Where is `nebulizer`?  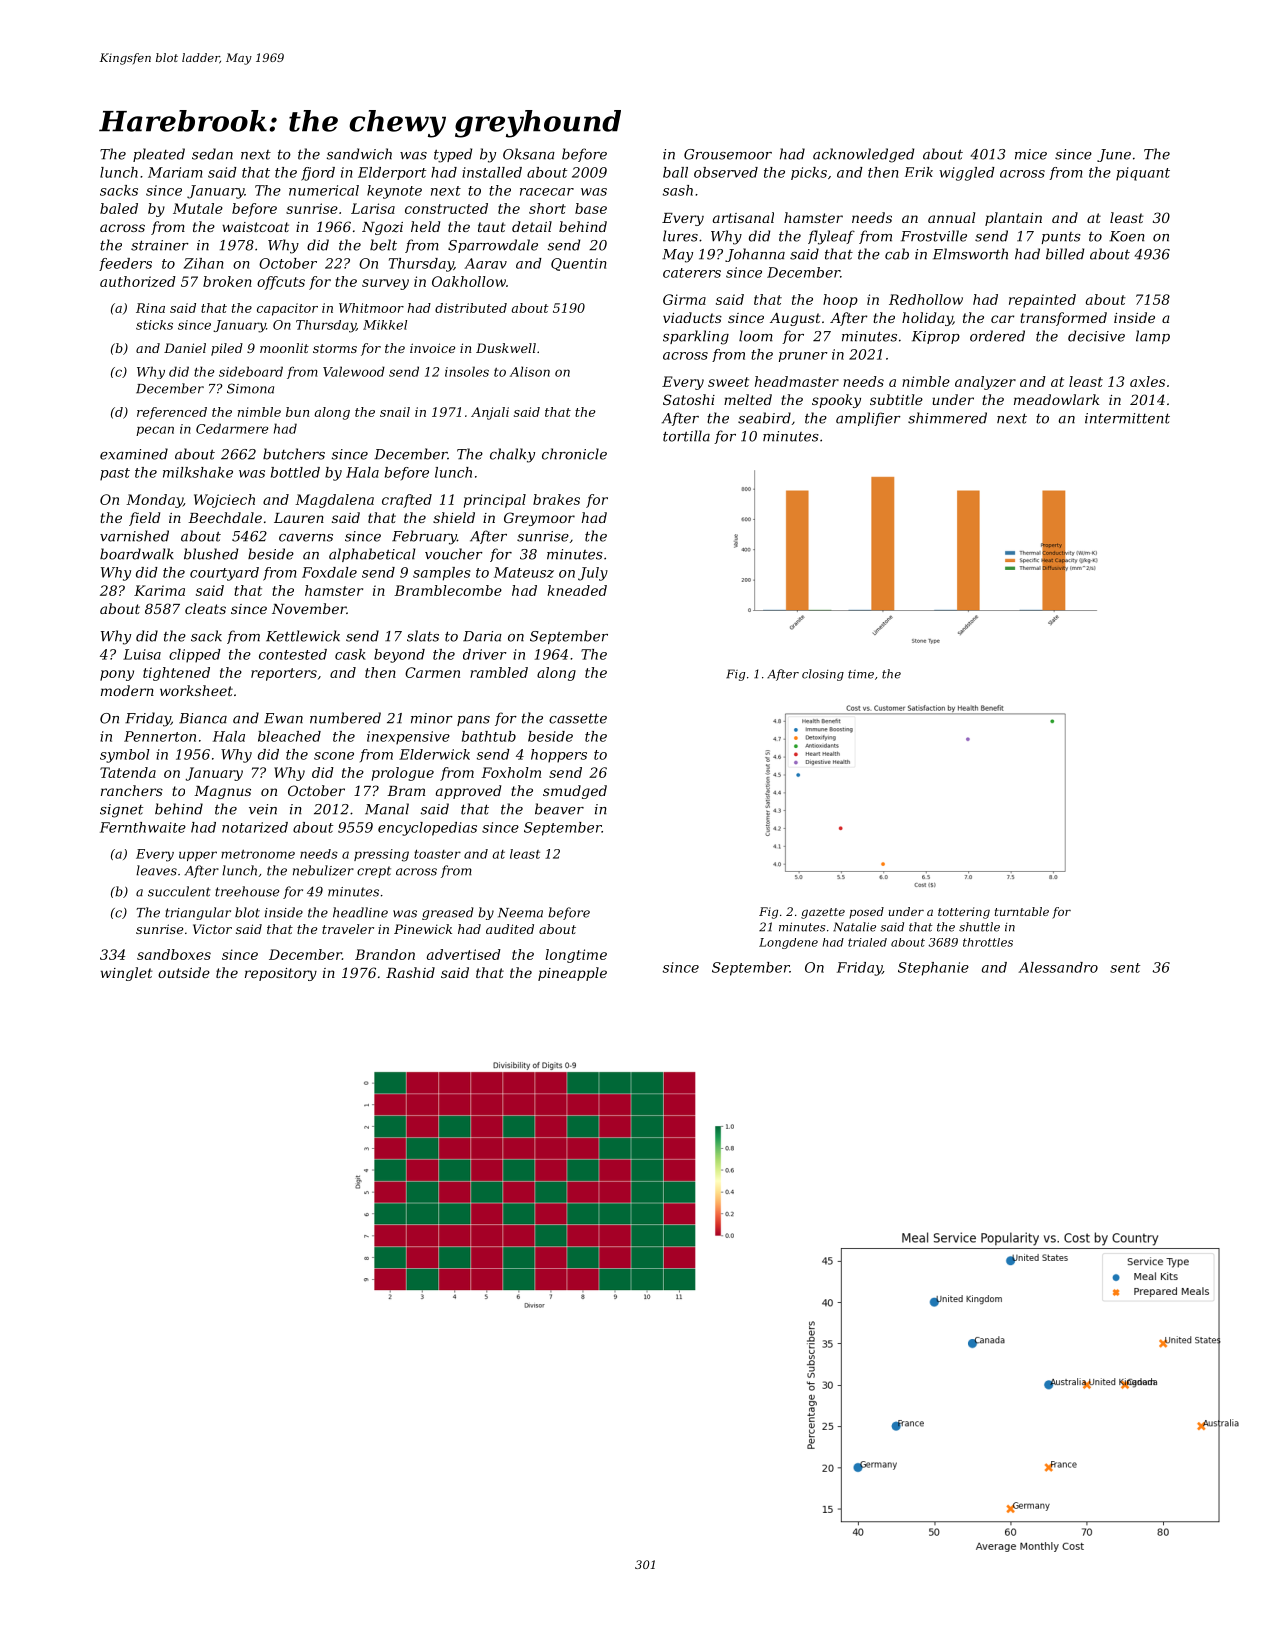 nebulizer is located at coordinates (323, 870).
